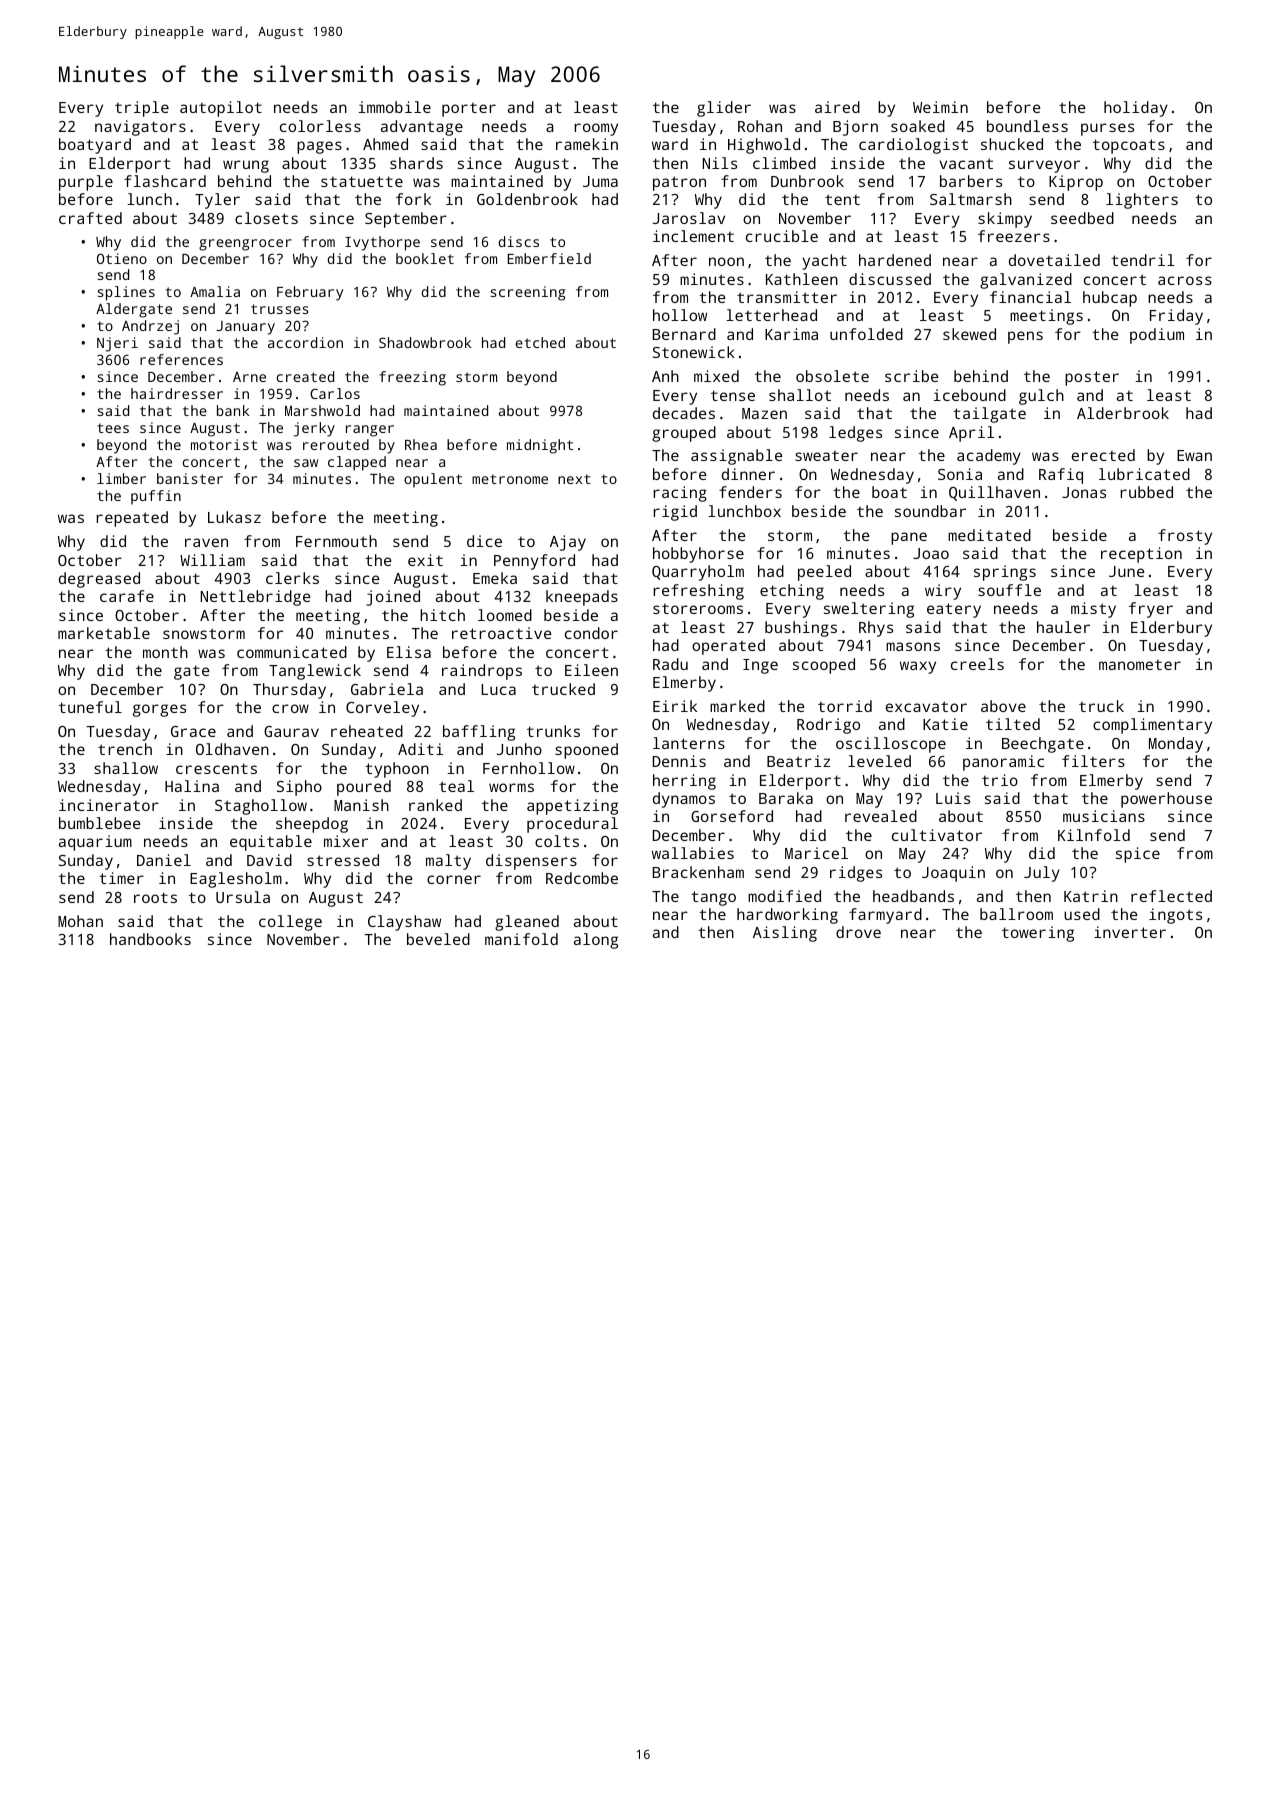  What do you see at coordinates (80, 921) in the screenshot?
I see `Mohan` at bounding box center [80, 921].
